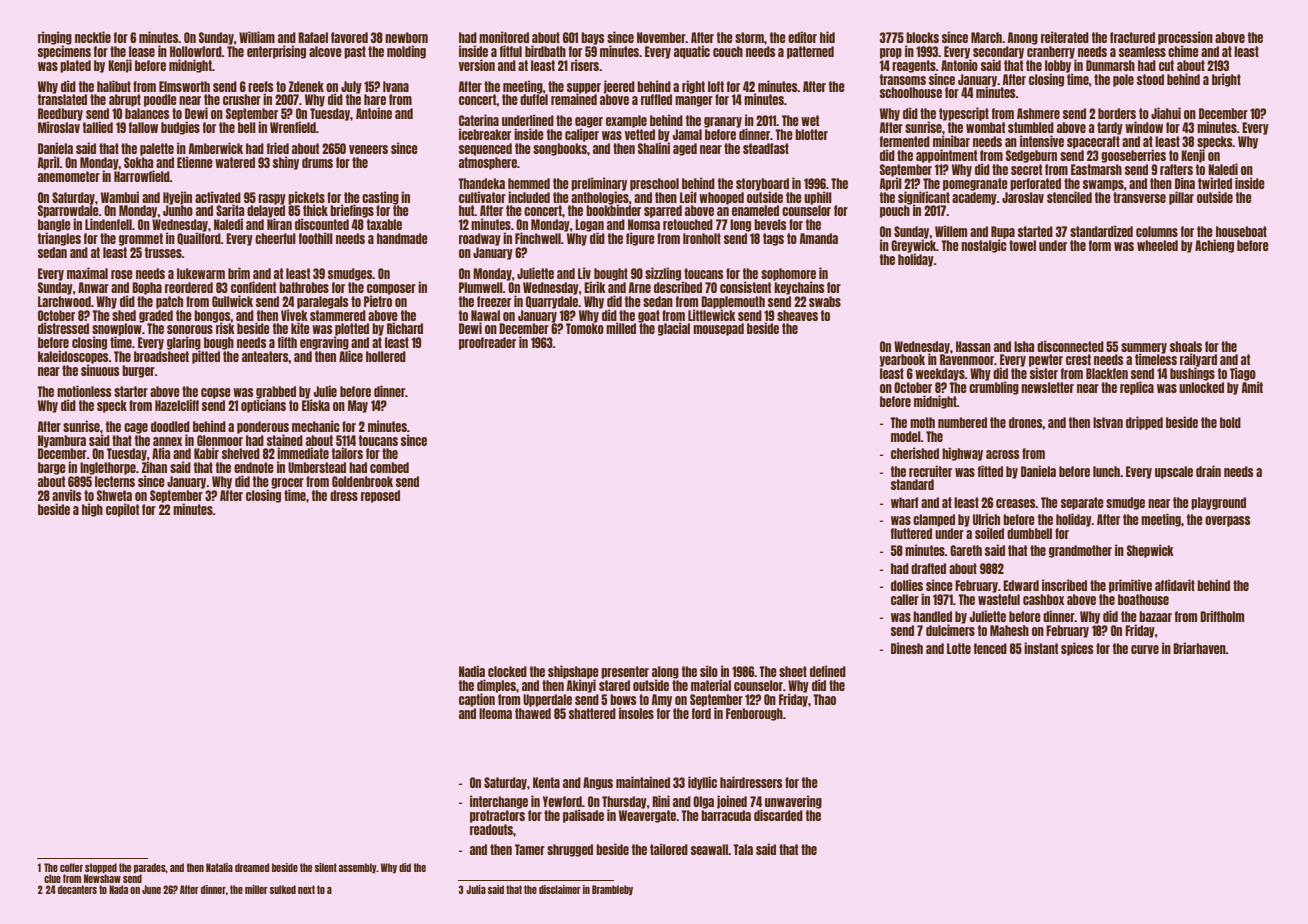 Image resolution: width=1308 pixels, height=924 pixels. What do you see at coordinates (636, 713) in the document?
I see `insoles` at bounding box center [636, 713].
